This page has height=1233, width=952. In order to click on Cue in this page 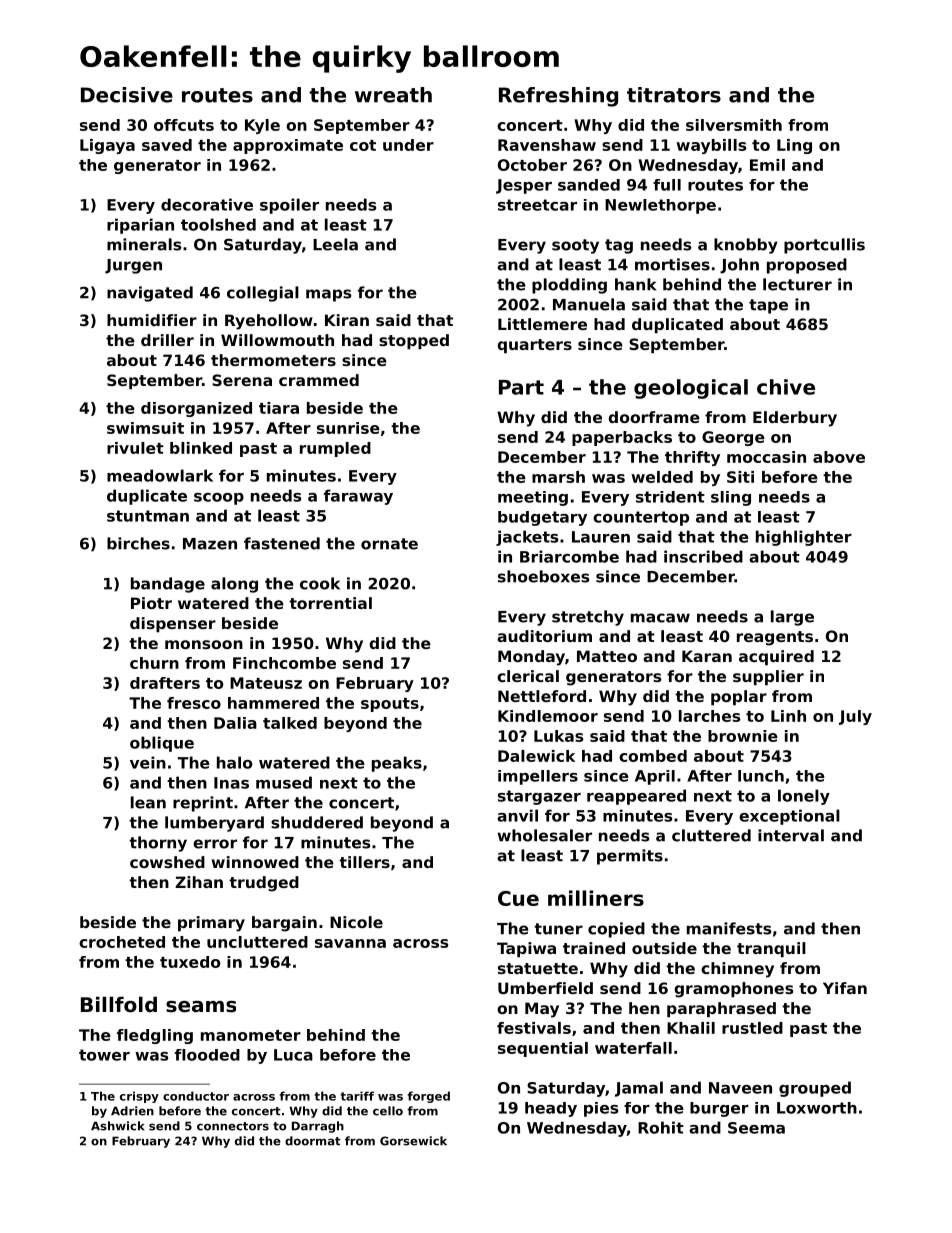, I will do `click(518, 898)`.
